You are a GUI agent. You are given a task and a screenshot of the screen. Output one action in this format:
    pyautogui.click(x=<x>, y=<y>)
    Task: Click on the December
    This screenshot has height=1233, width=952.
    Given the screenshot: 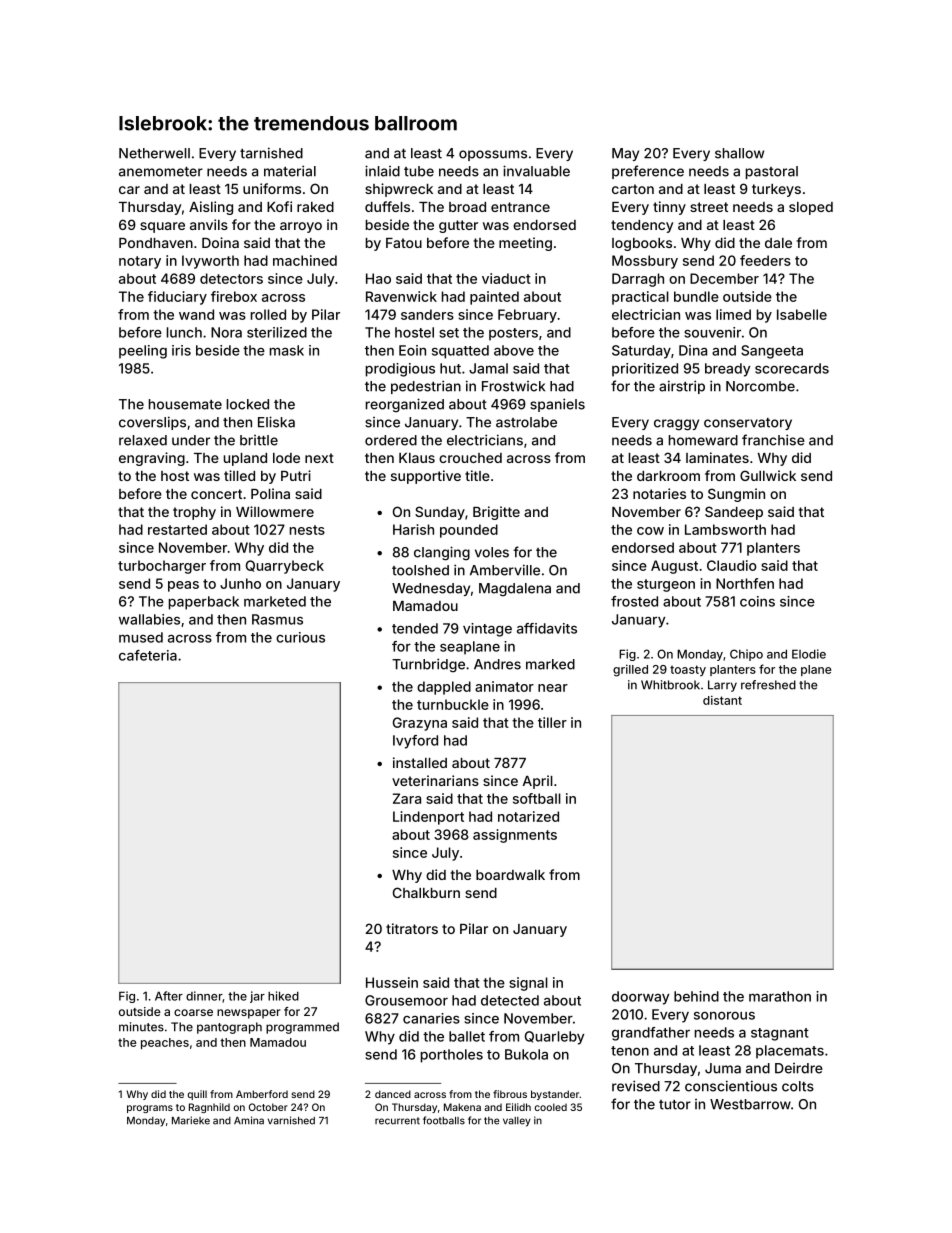 What is the action you would take?
    pyautogui.click(x=724, y=278)
